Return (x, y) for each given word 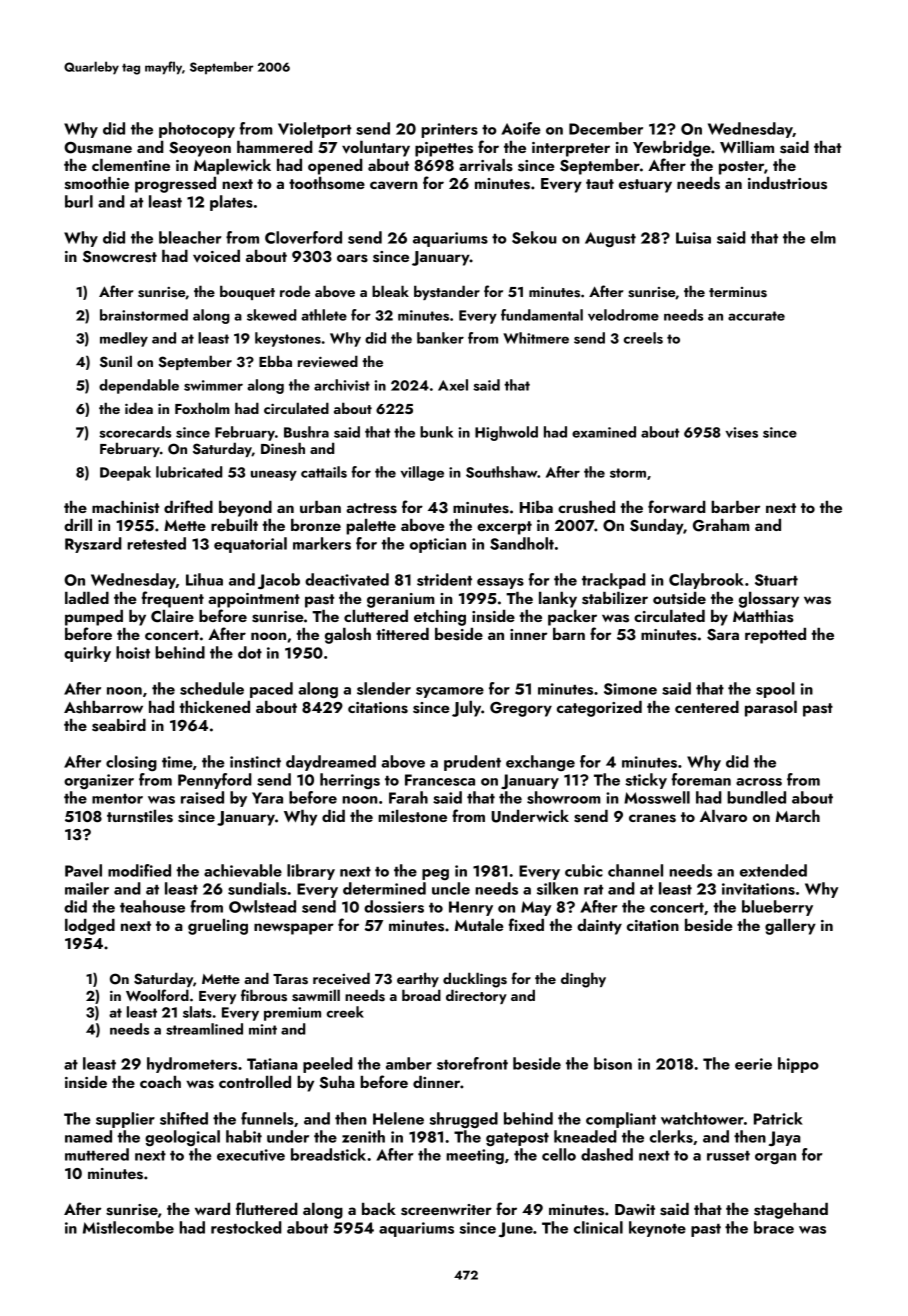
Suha (337, 1082)
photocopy (197, 130)
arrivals (486, 165)
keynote (657, 1229)
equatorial (250, 545)
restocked (246, 1227)
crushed (586, 507)
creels (643, 338)
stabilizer (615, 598)
